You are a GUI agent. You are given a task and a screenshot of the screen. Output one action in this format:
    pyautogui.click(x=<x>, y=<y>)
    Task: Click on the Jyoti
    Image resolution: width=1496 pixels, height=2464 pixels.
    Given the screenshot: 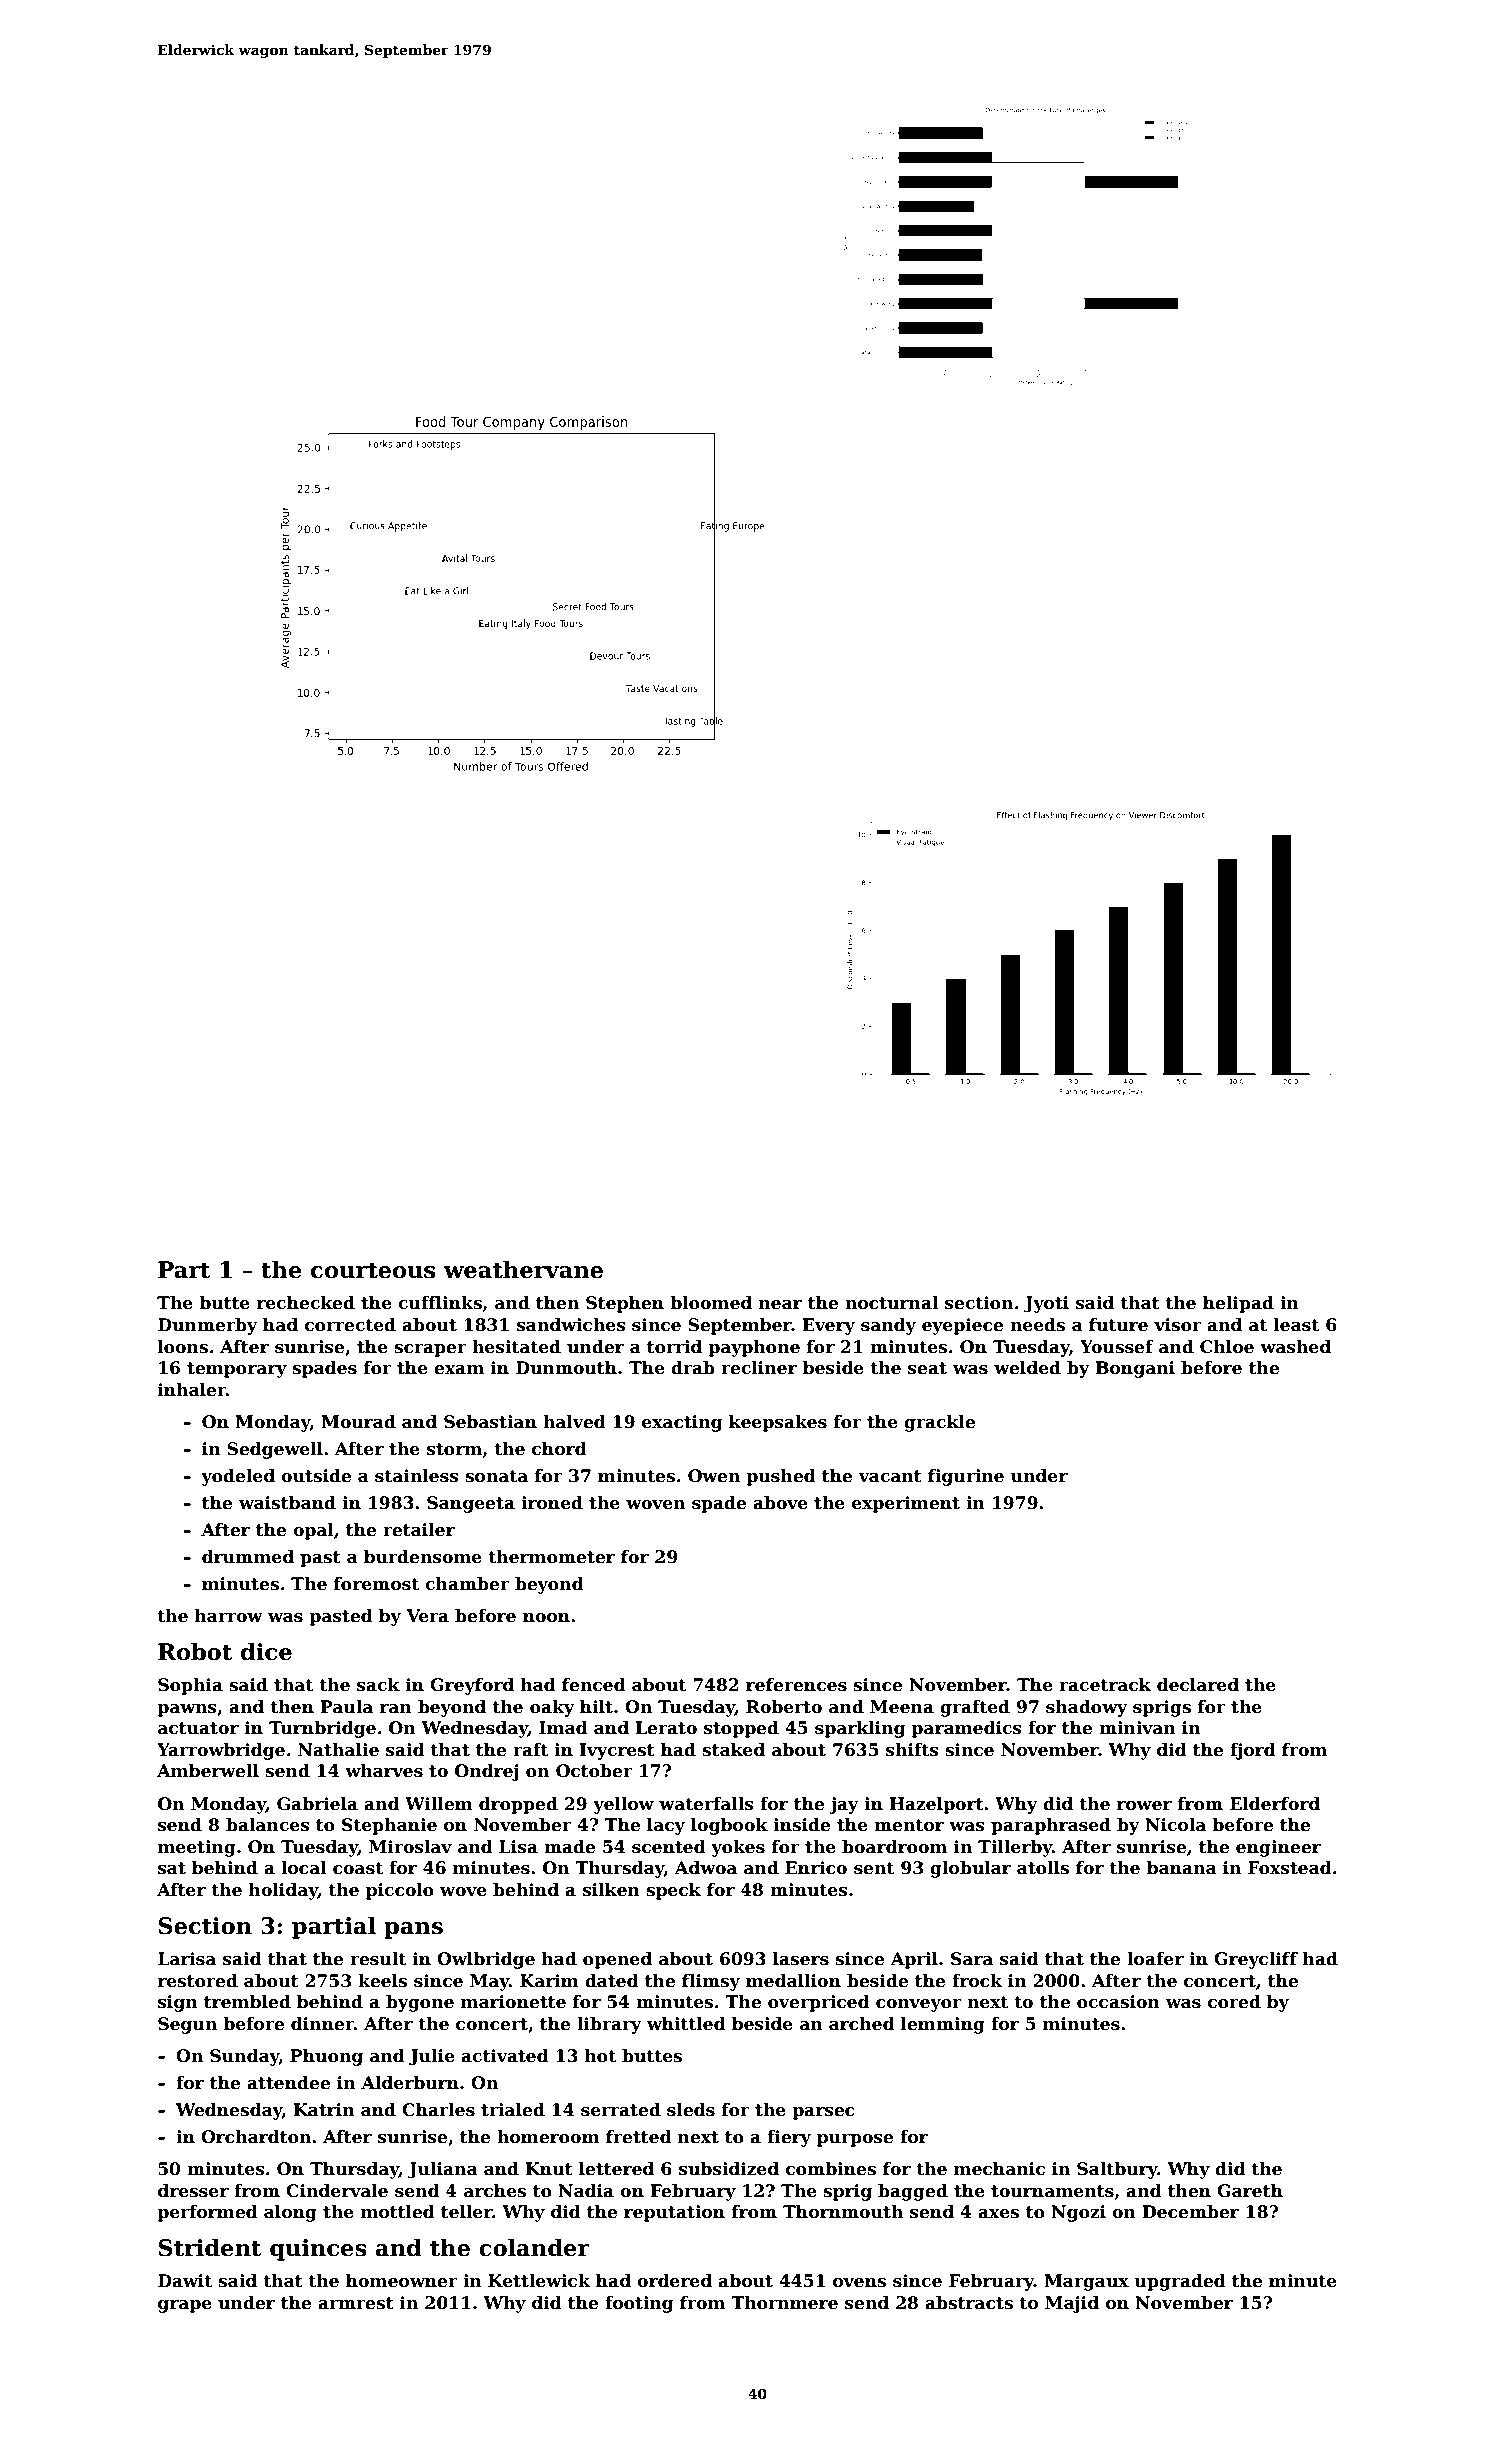 What is the action you would take?
    pyautogui.click(x=1046, y=1304)
